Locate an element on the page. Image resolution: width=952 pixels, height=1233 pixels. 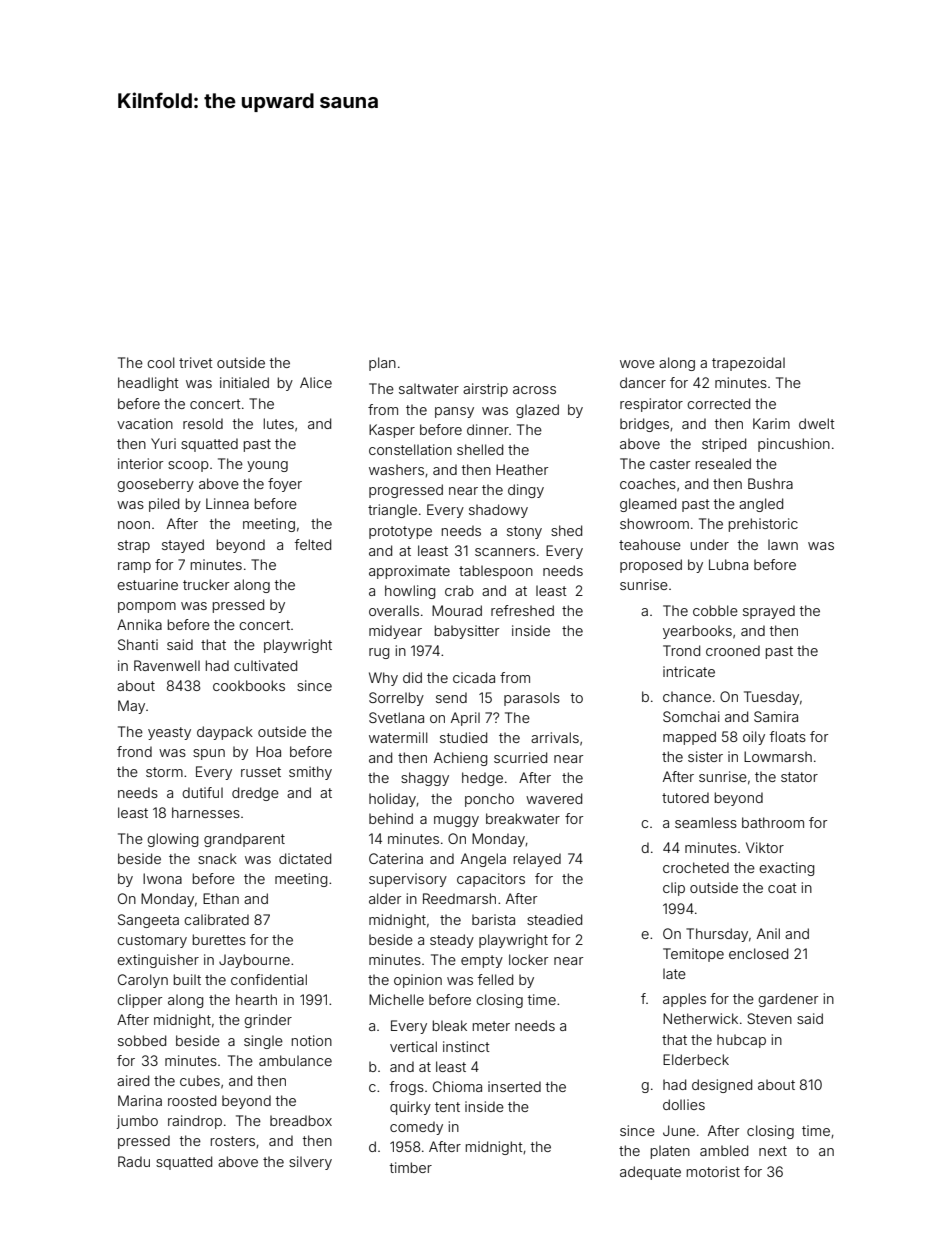
Tuesday is located at coordinates (771, 698).
